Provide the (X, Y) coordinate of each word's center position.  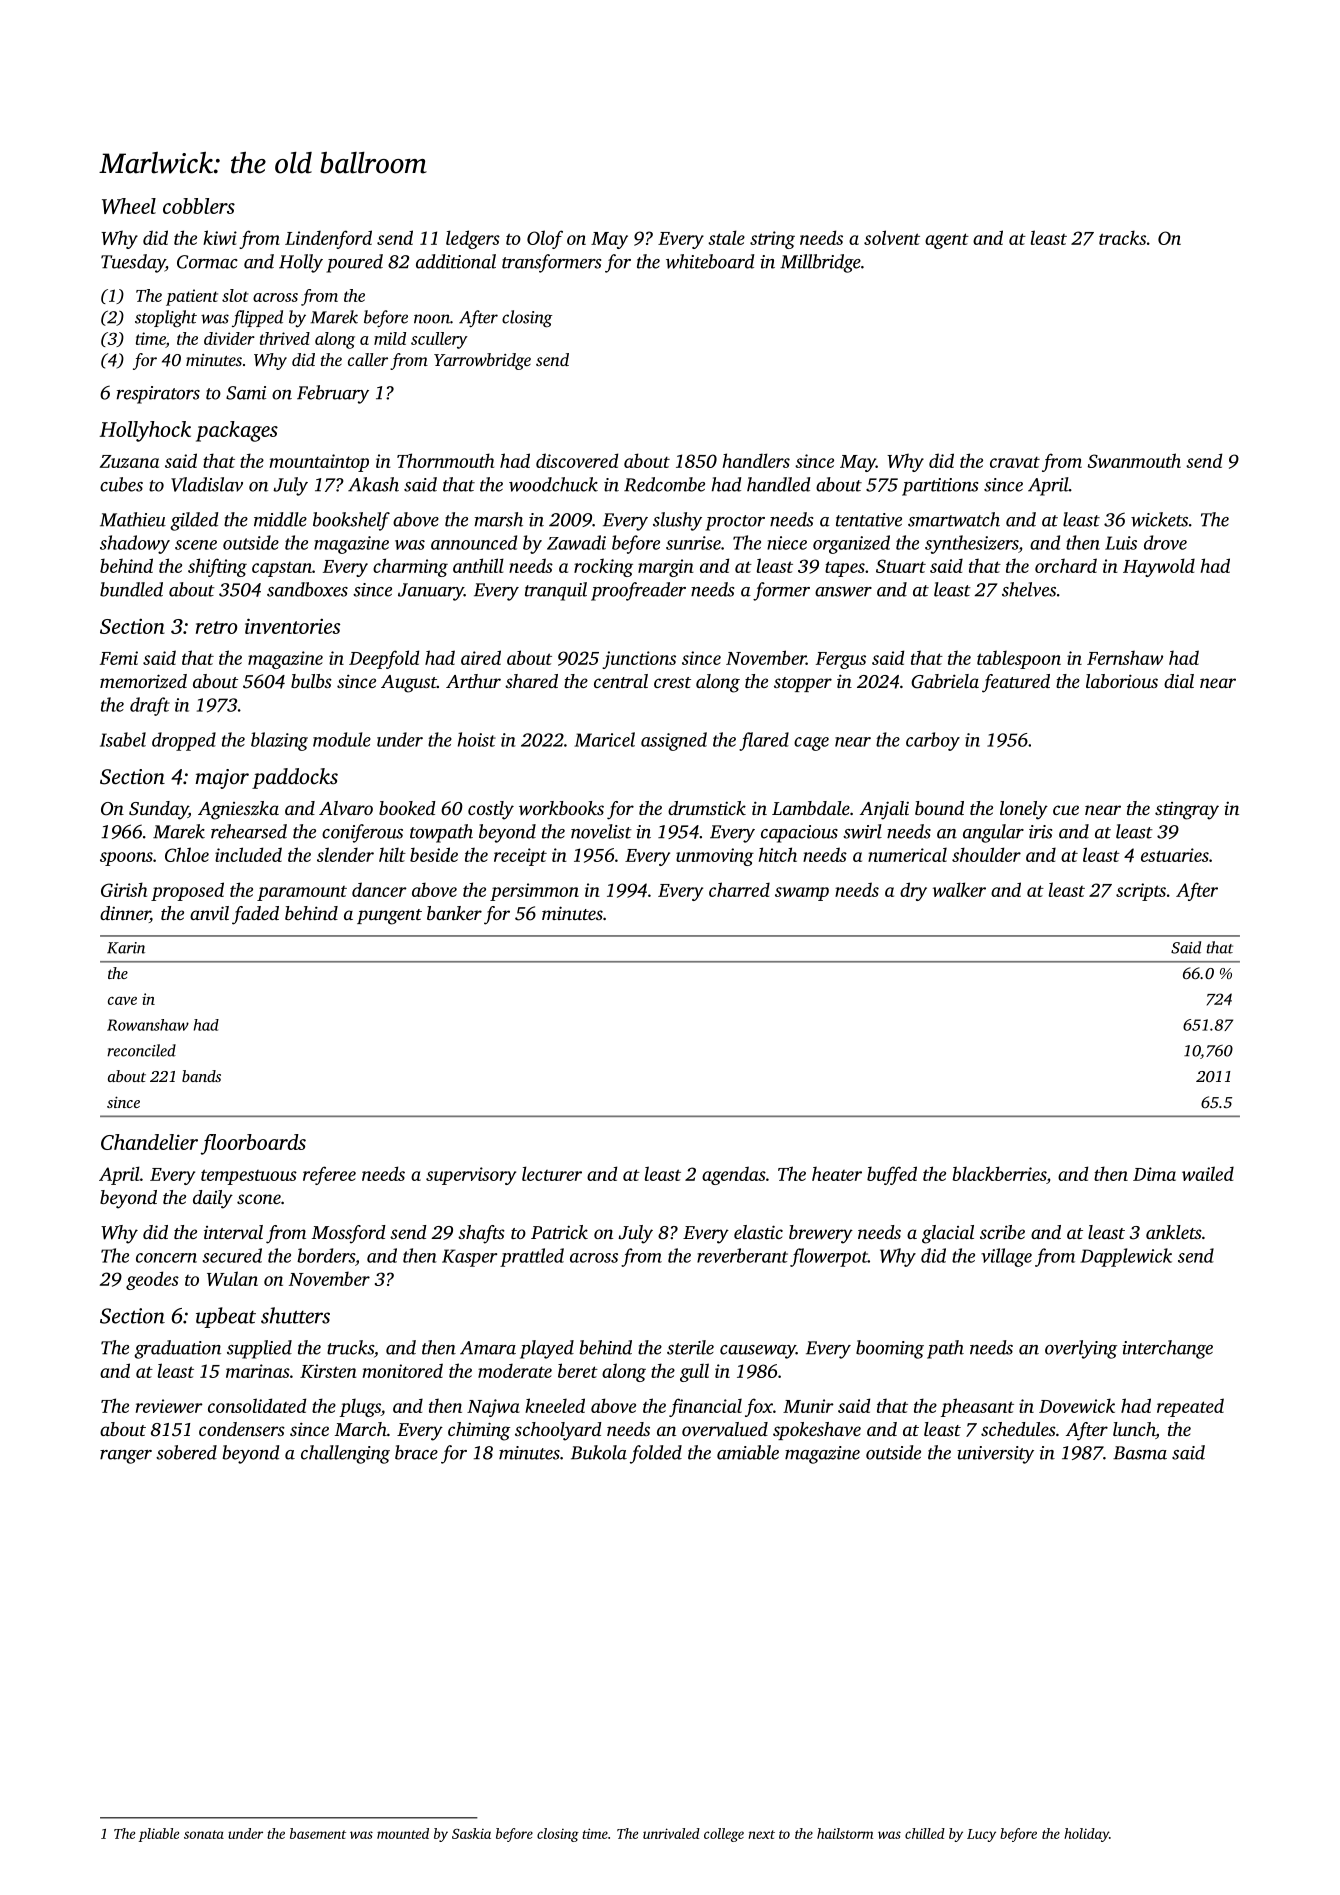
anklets (1174, 1232)
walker (959, 889)
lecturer (552, 1173)
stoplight (166, 319)
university (995, 1455)
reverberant (742, 1255)
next (761, 1834)
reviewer (169, 1406)
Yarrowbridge (482, 361)
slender (345, 854)
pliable (159, 1835)
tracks (1122, 237)
